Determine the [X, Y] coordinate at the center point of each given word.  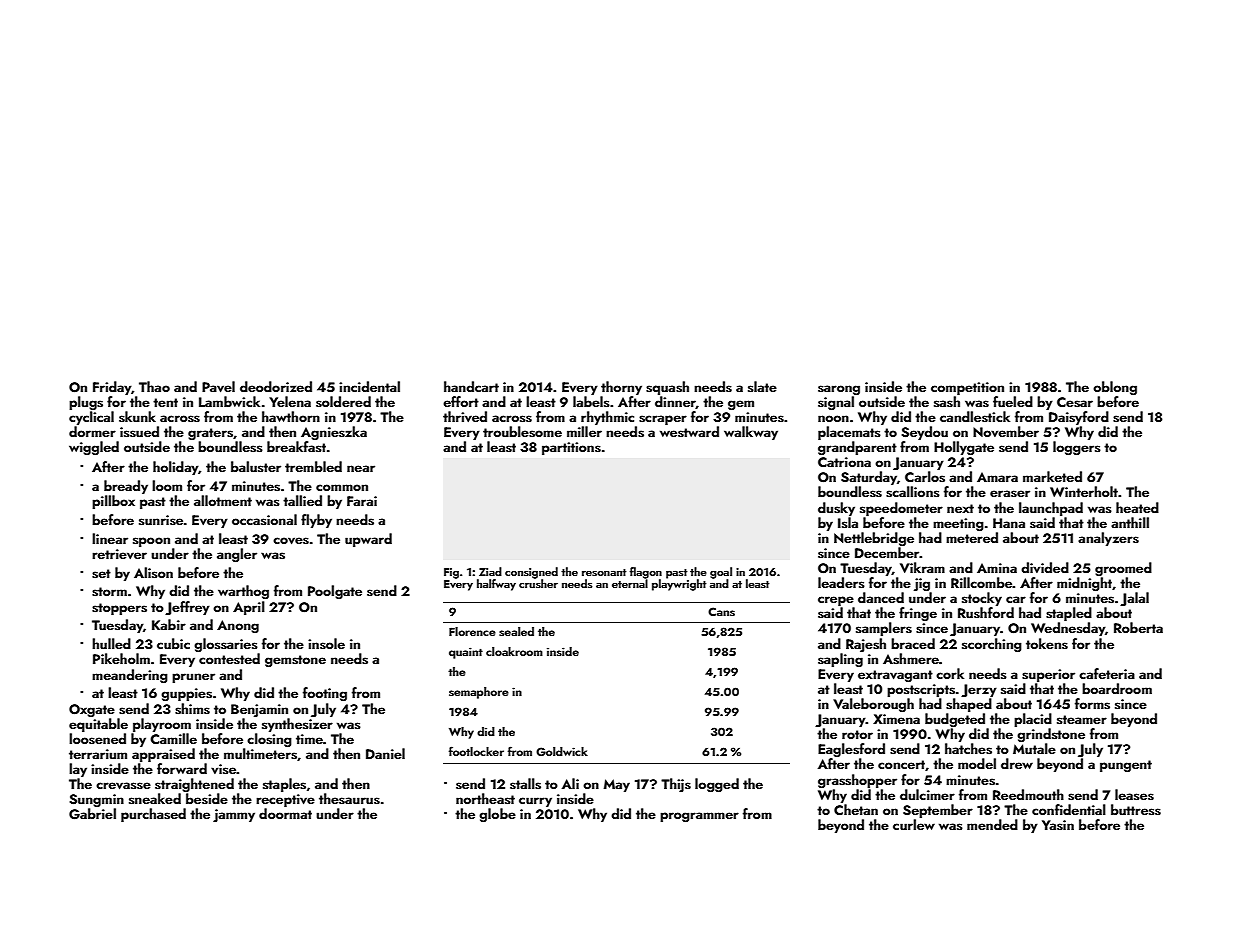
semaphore [479, 693]
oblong [1115, 388]
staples [284, 785]
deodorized [276, 386]
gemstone [295, 661]
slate [762, 387]
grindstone [1051, 735]
